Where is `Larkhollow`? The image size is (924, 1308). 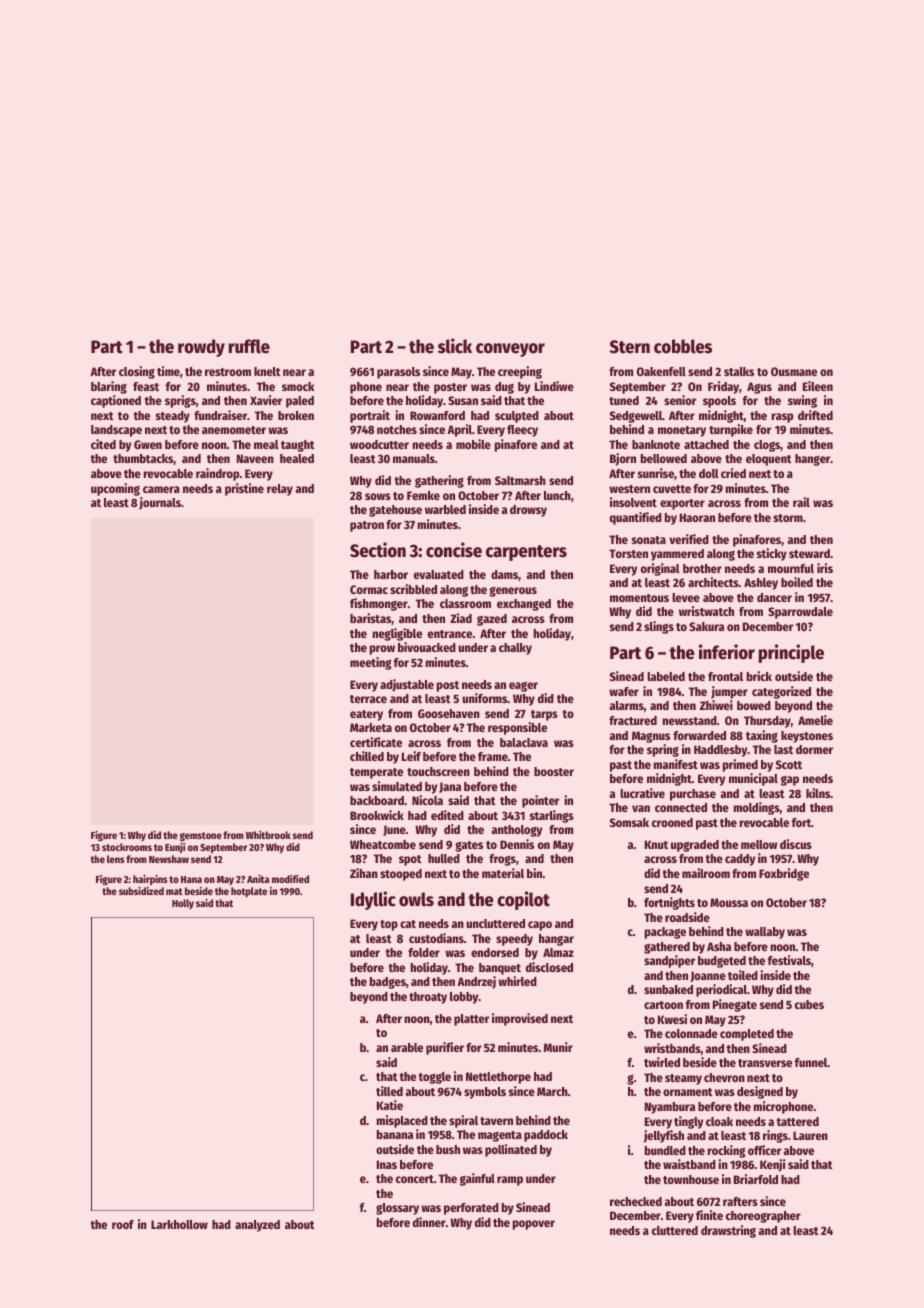 Larkhollow is located at coordinates (179, 1224).
